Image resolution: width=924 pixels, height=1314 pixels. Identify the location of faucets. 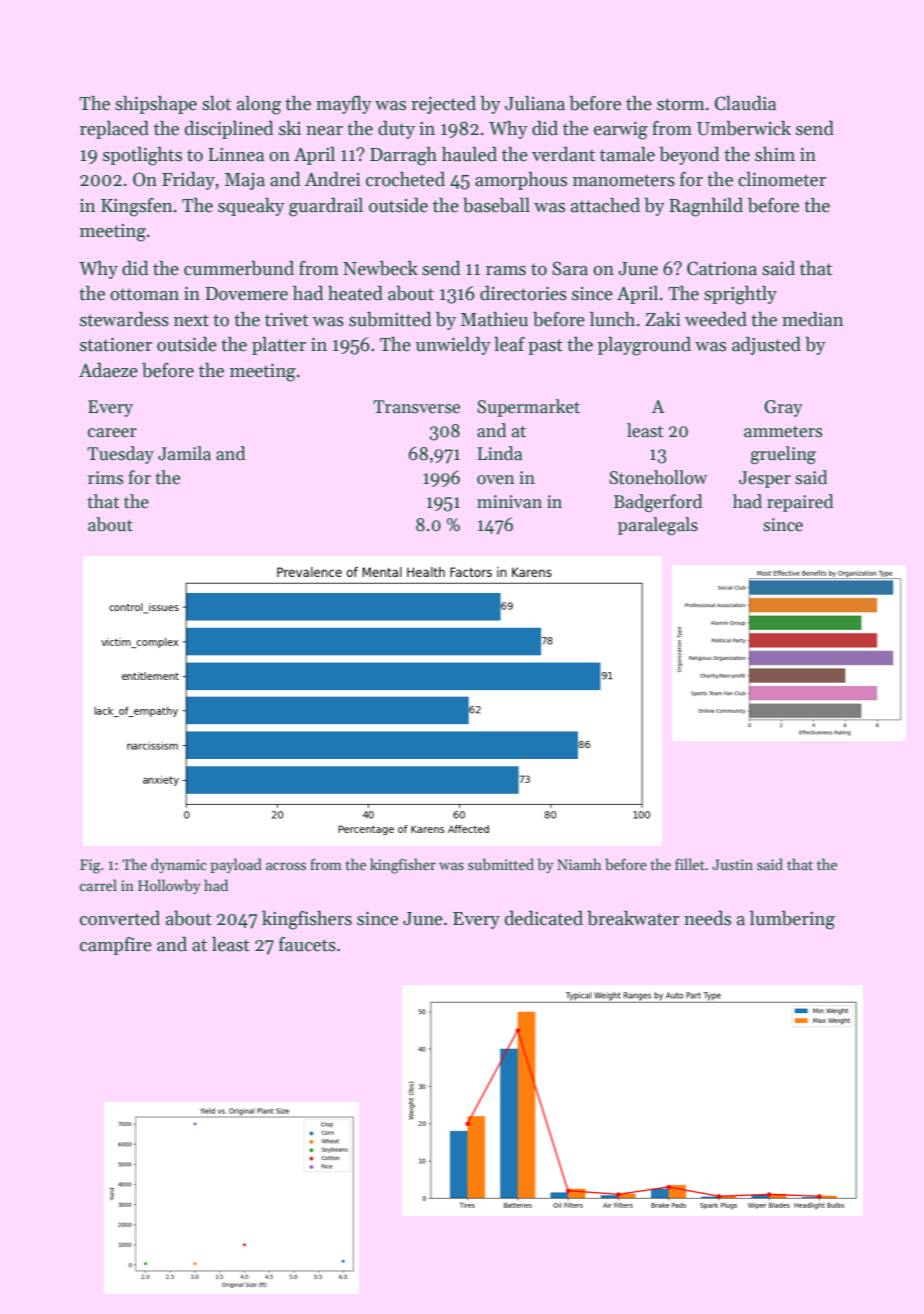
(307, 944).
